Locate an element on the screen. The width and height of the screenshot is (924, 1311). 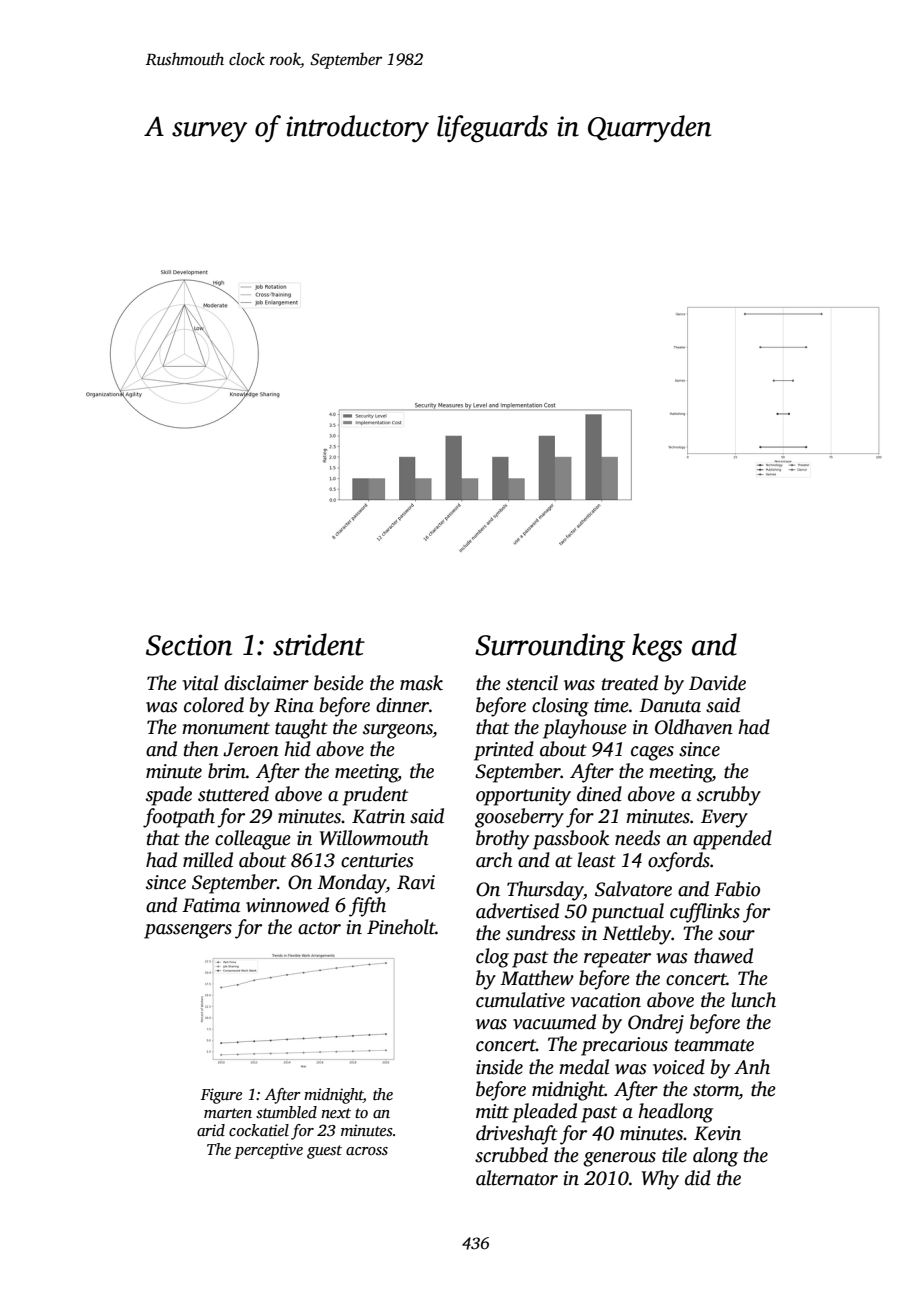
sour is located at coordinates (736, 935).
